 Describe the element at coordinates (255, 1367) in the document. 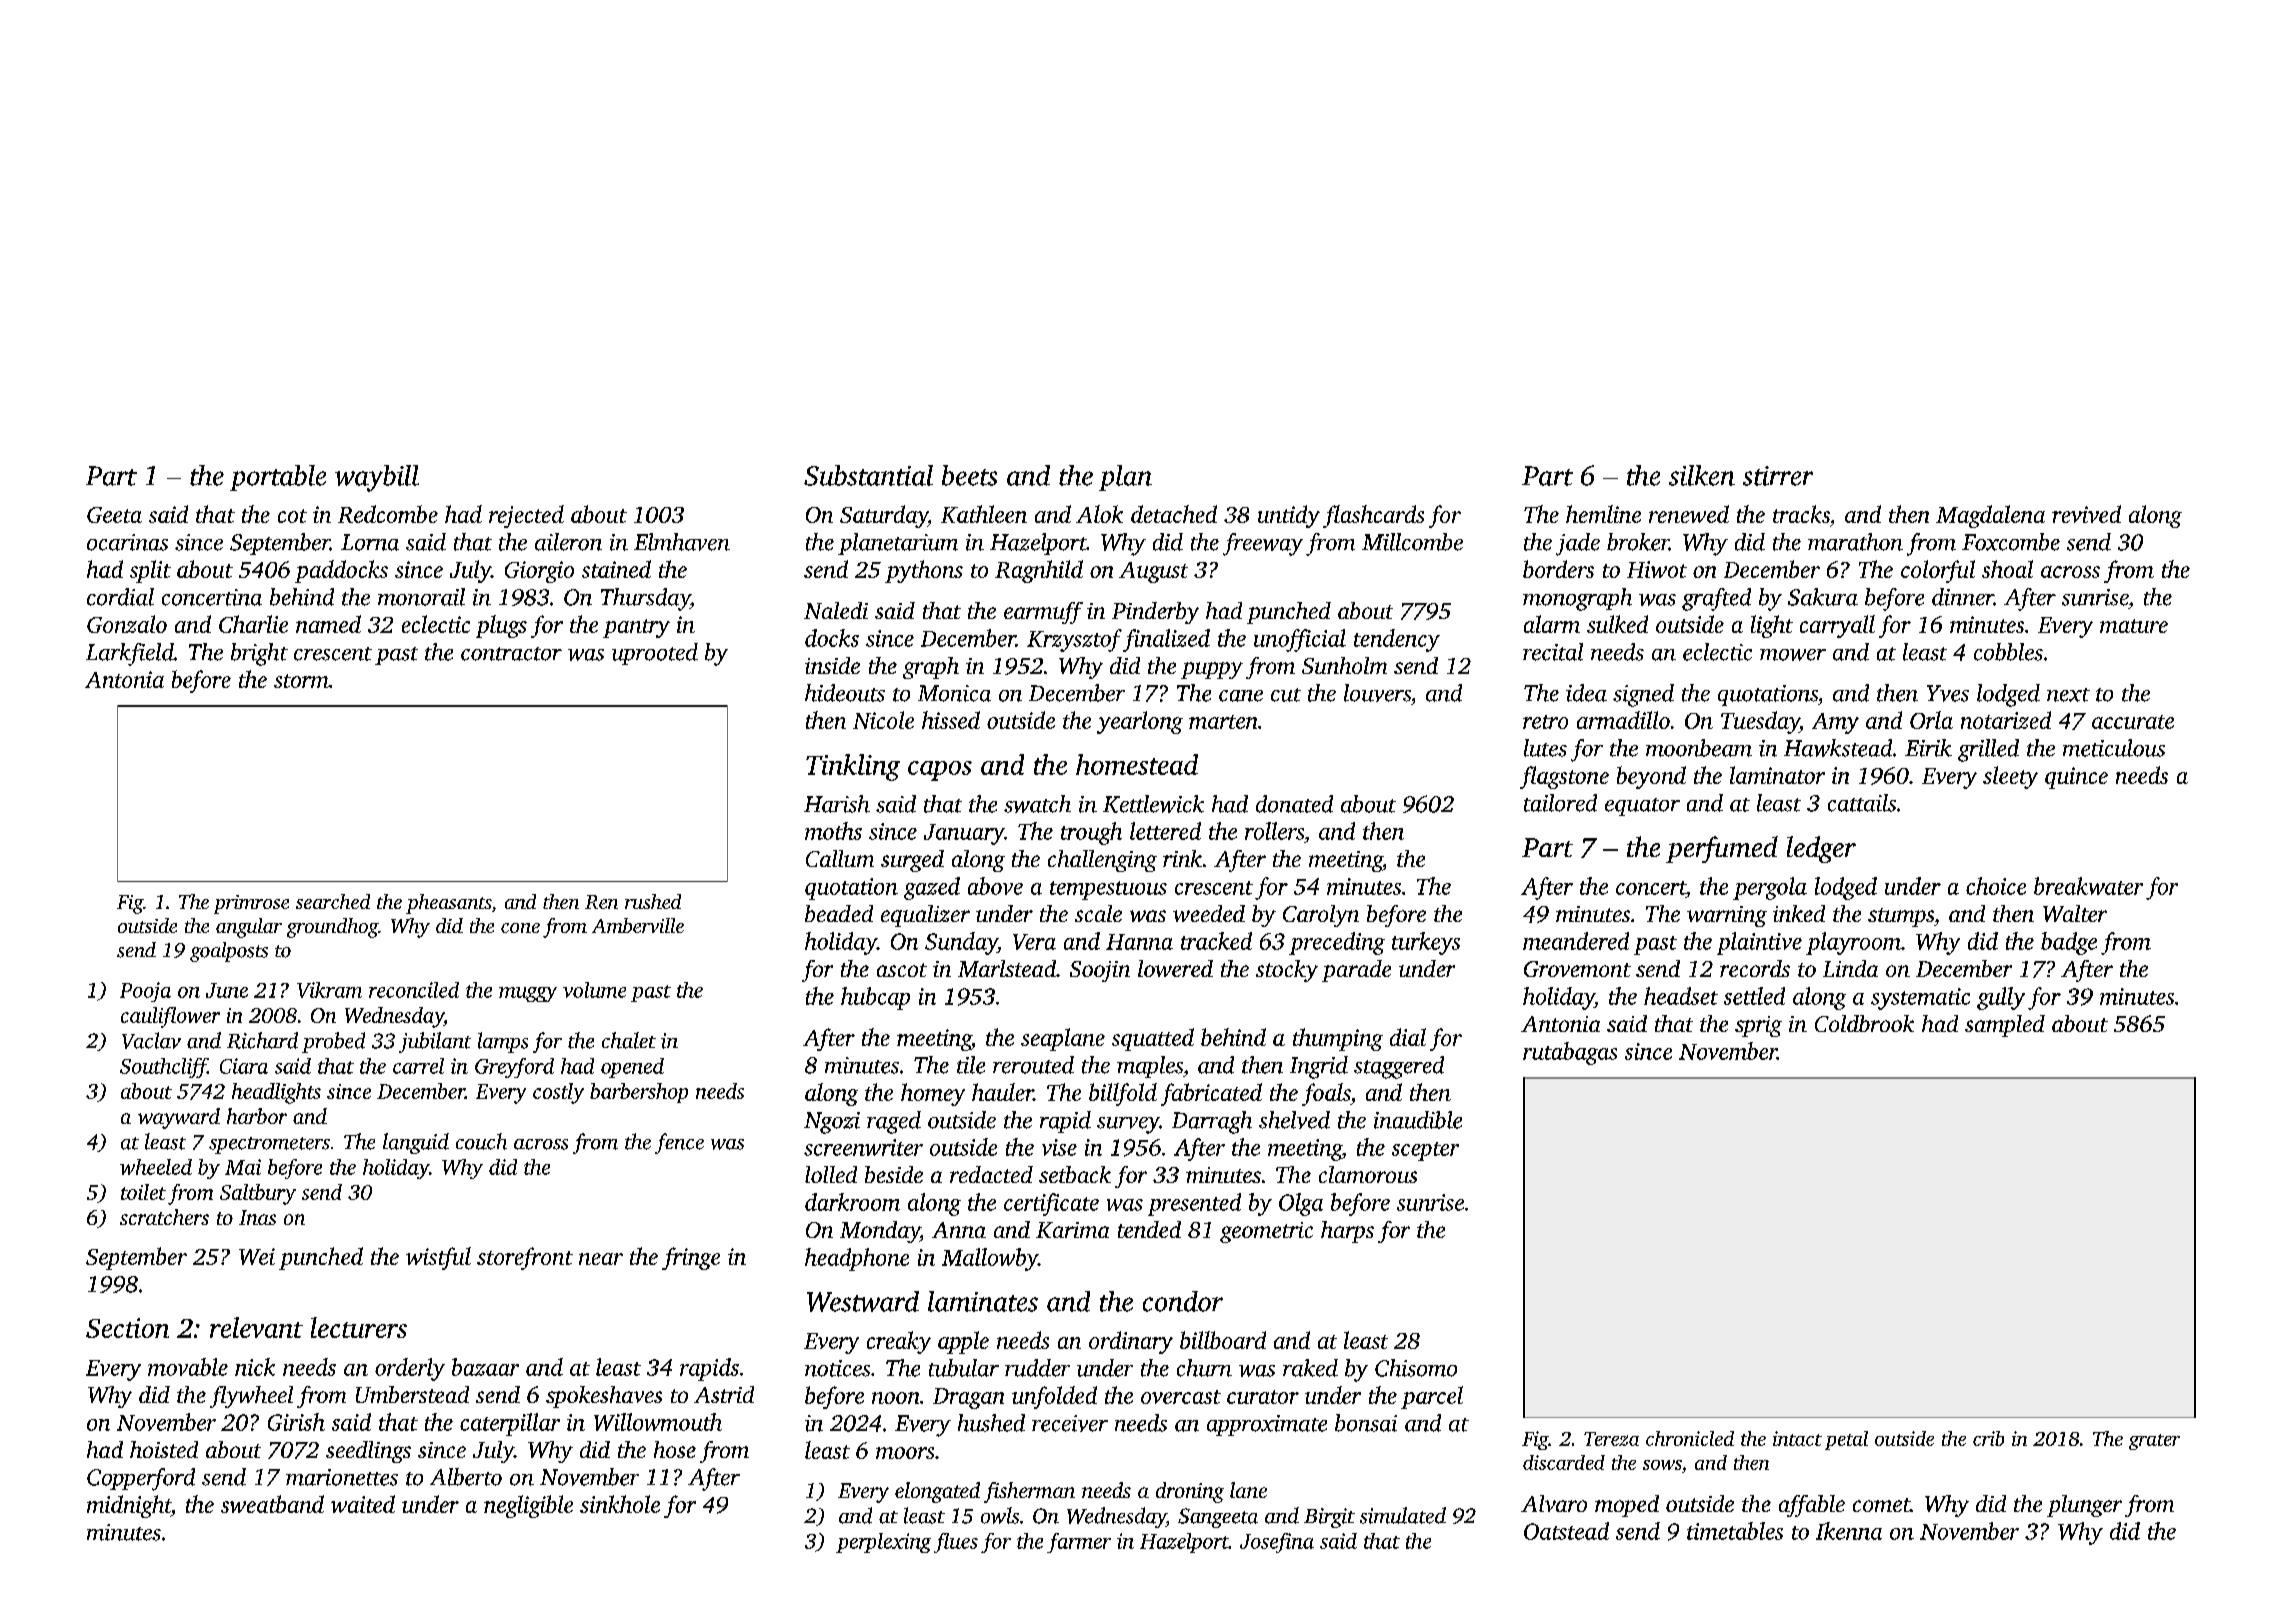

I see `nick` at that location.
